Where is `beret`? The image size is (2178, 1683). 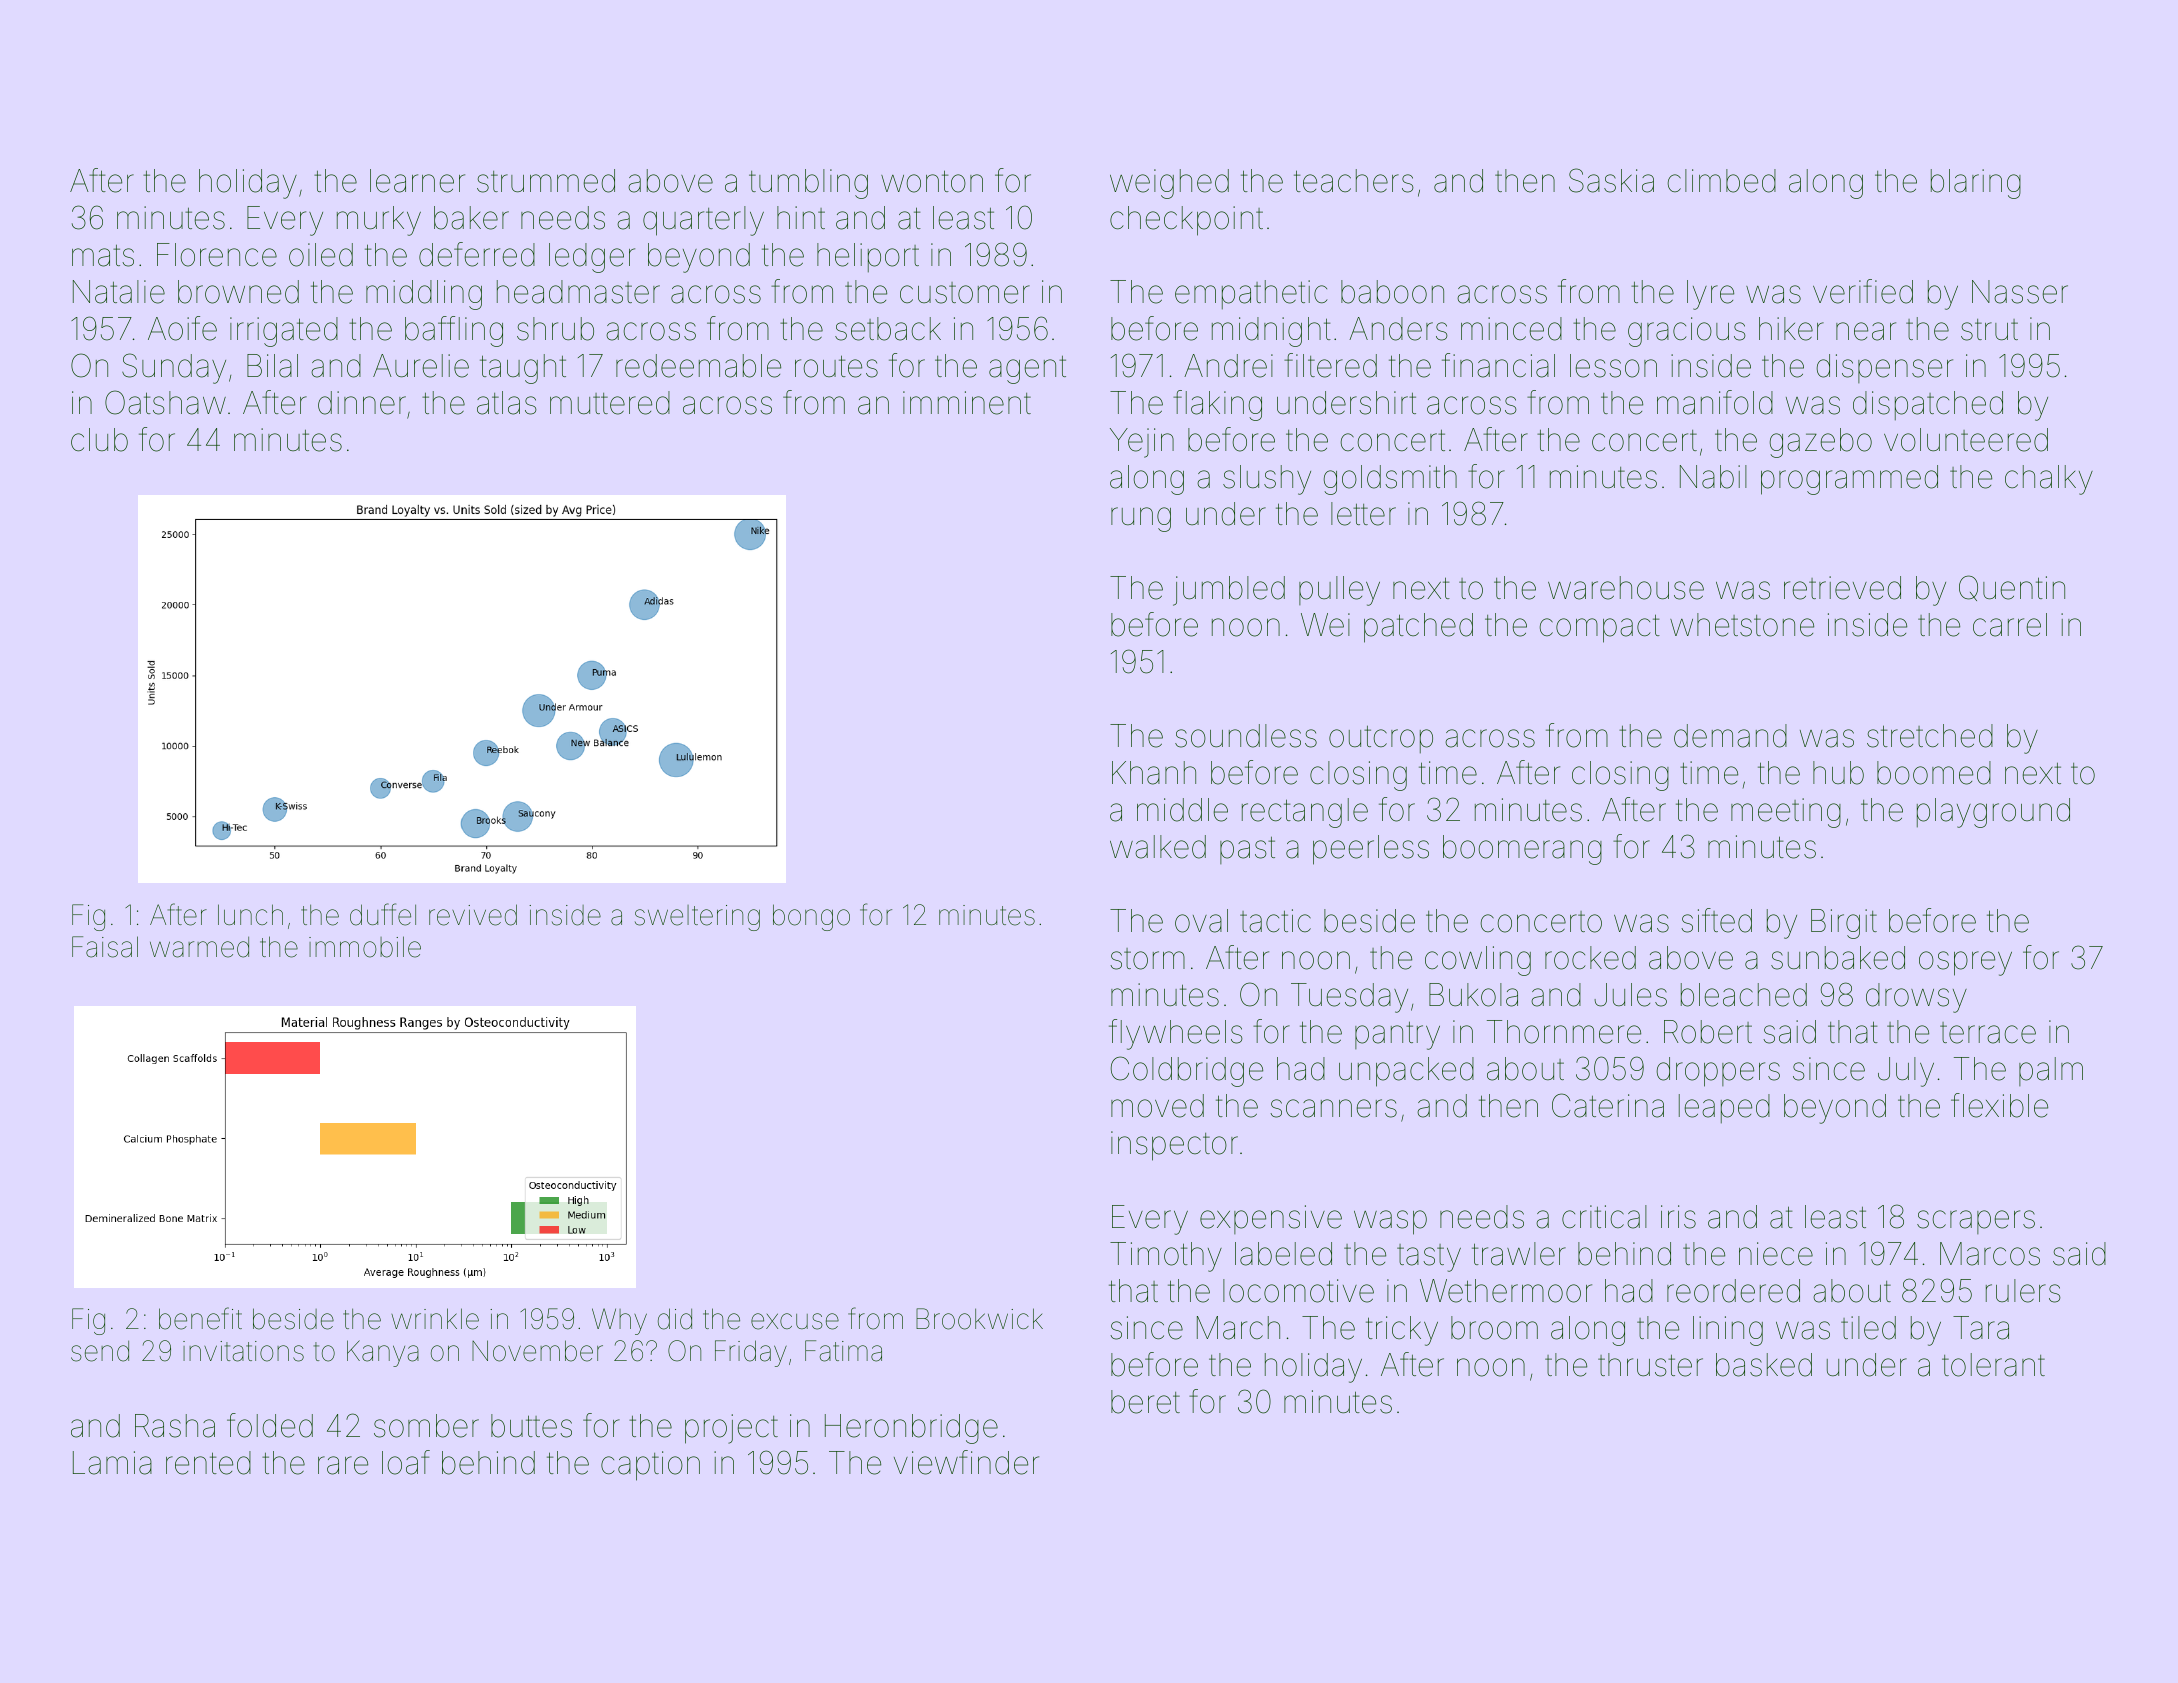 beret is located at coordinates (1145, 1402).
